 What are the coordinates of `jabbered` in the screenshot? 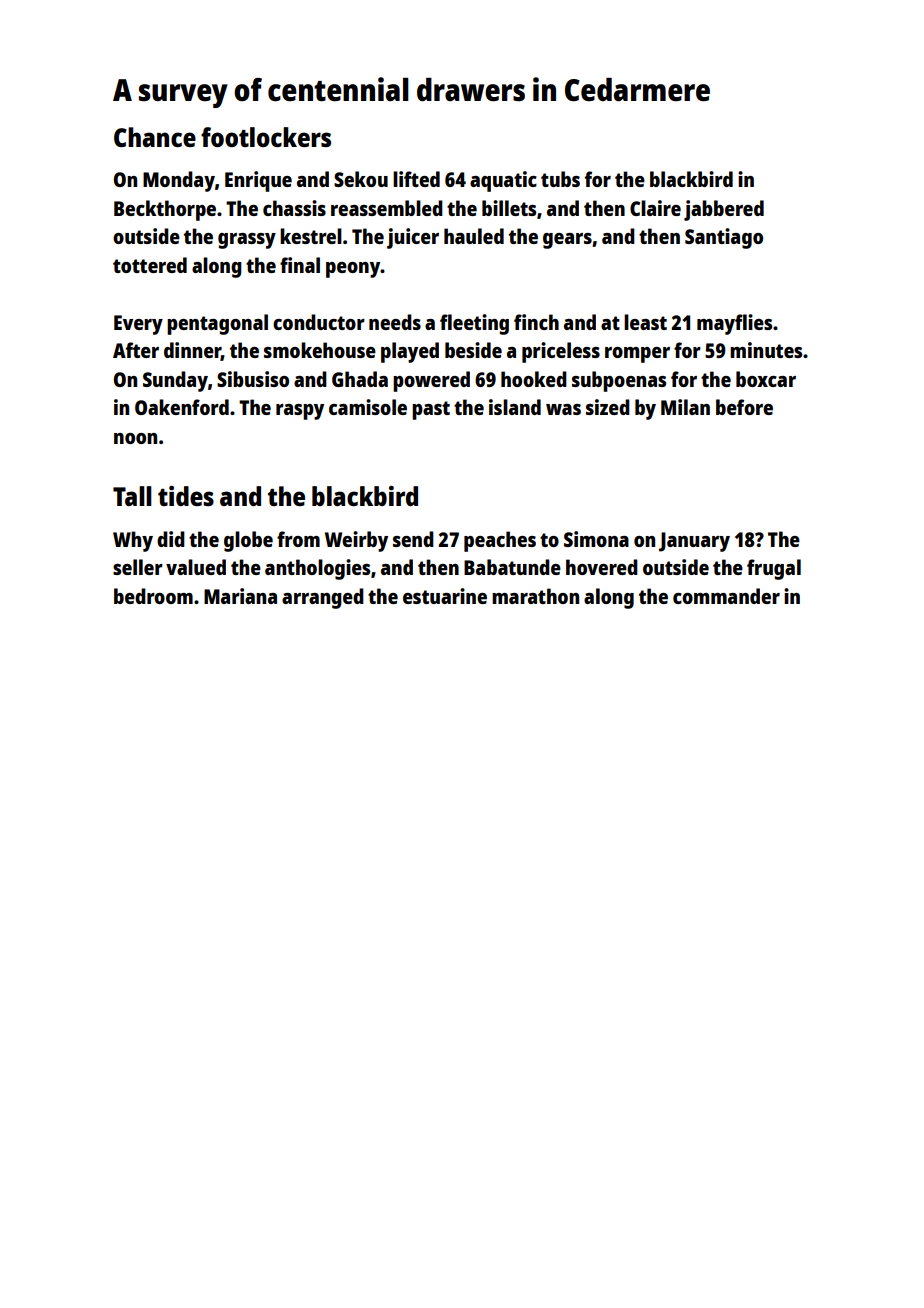 It's located at (724, 210).
